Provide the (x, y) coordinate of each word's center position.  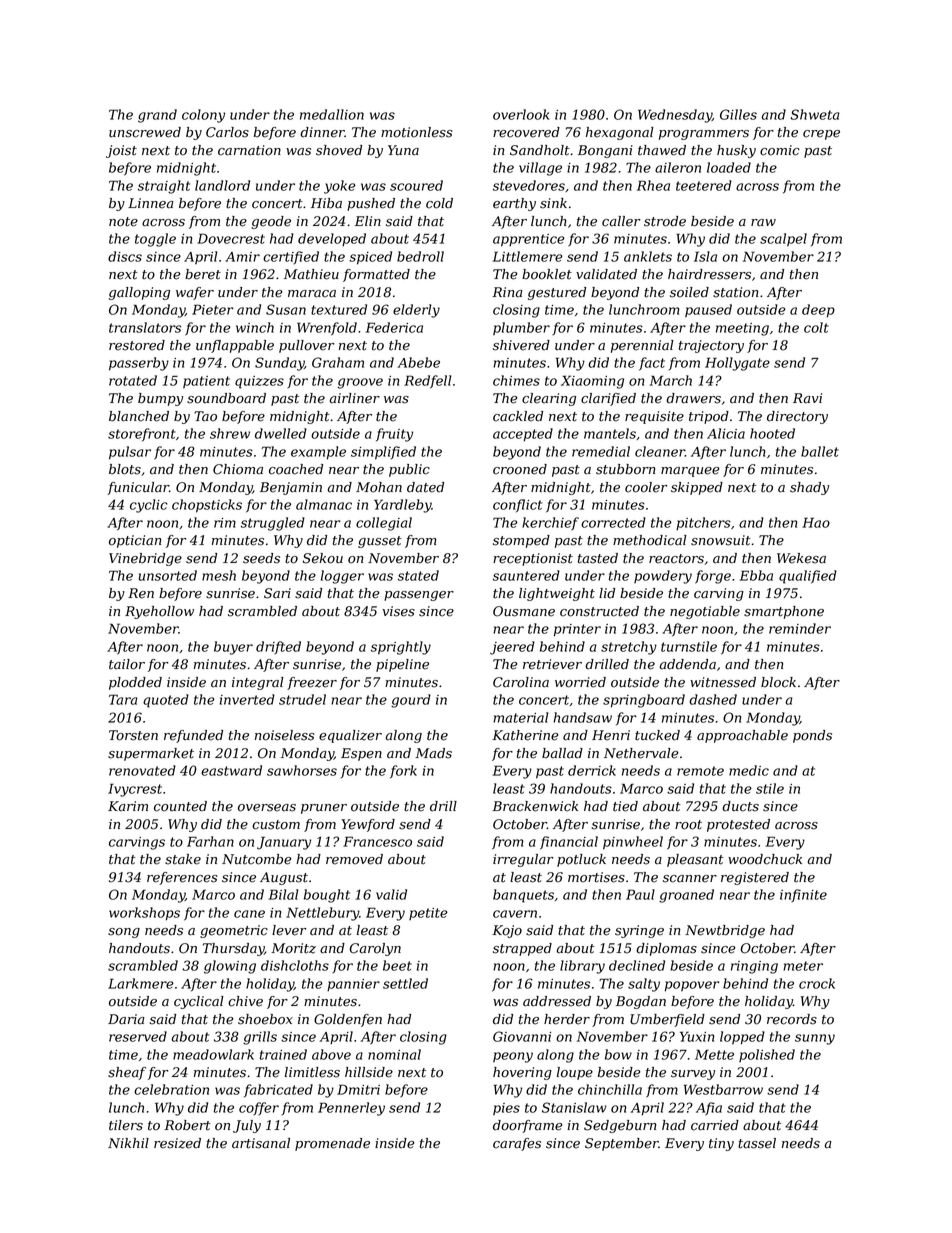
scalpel (783, 239)
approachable (742, 736)
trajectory (711, 346)
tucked (657, 735)
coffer (259, 1108)
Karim (128, 806)
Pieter (212, 309)
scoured (416, 185)
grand (157, 116)
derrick (592, 770)
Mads (433, 753)
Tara (123, 699)
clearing (549, 399)
